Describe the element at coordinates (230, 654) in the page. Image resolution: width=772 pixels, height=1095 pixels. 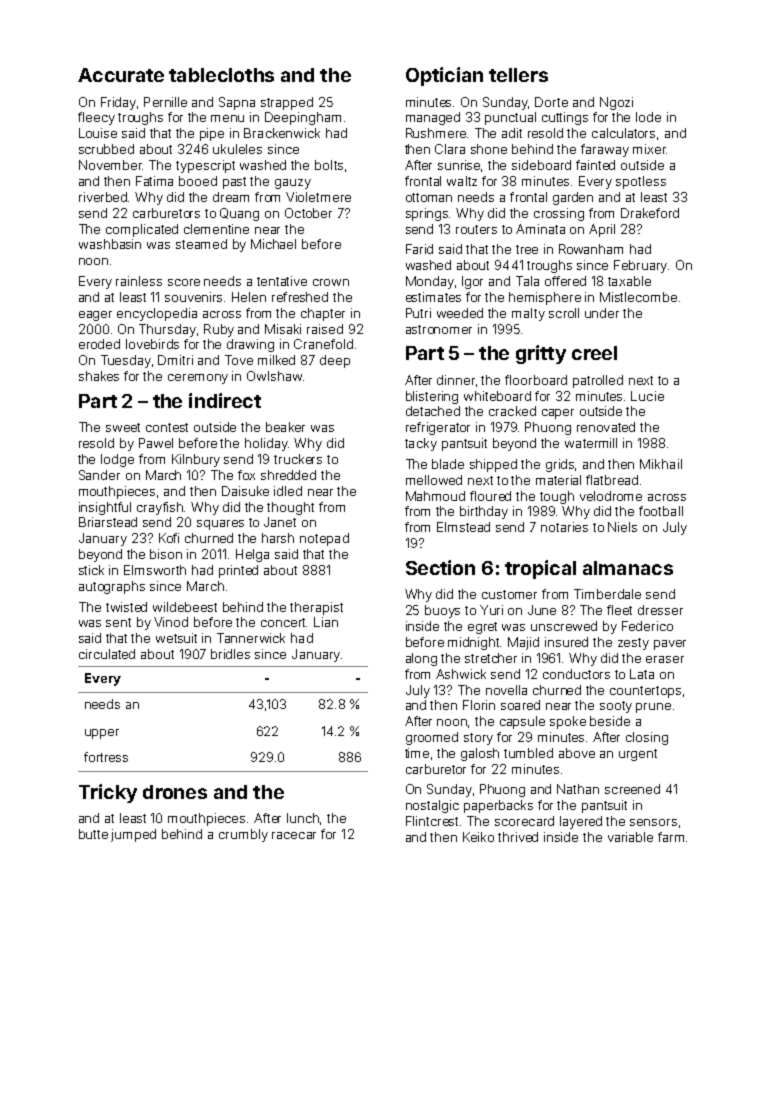
I see `bridles` at that location.
